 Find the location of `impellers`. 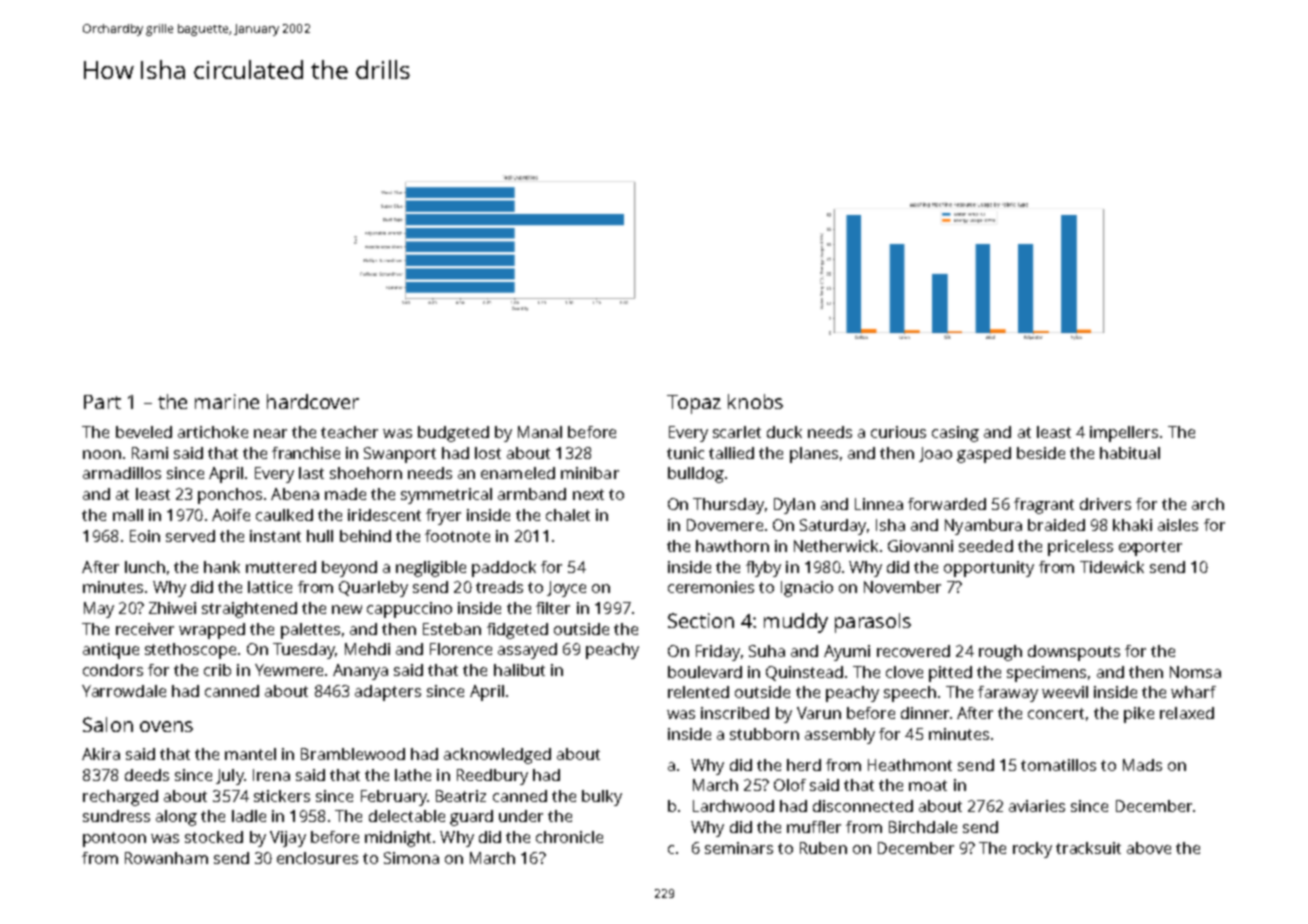

impellers is located at coordinates (1124, 434).
